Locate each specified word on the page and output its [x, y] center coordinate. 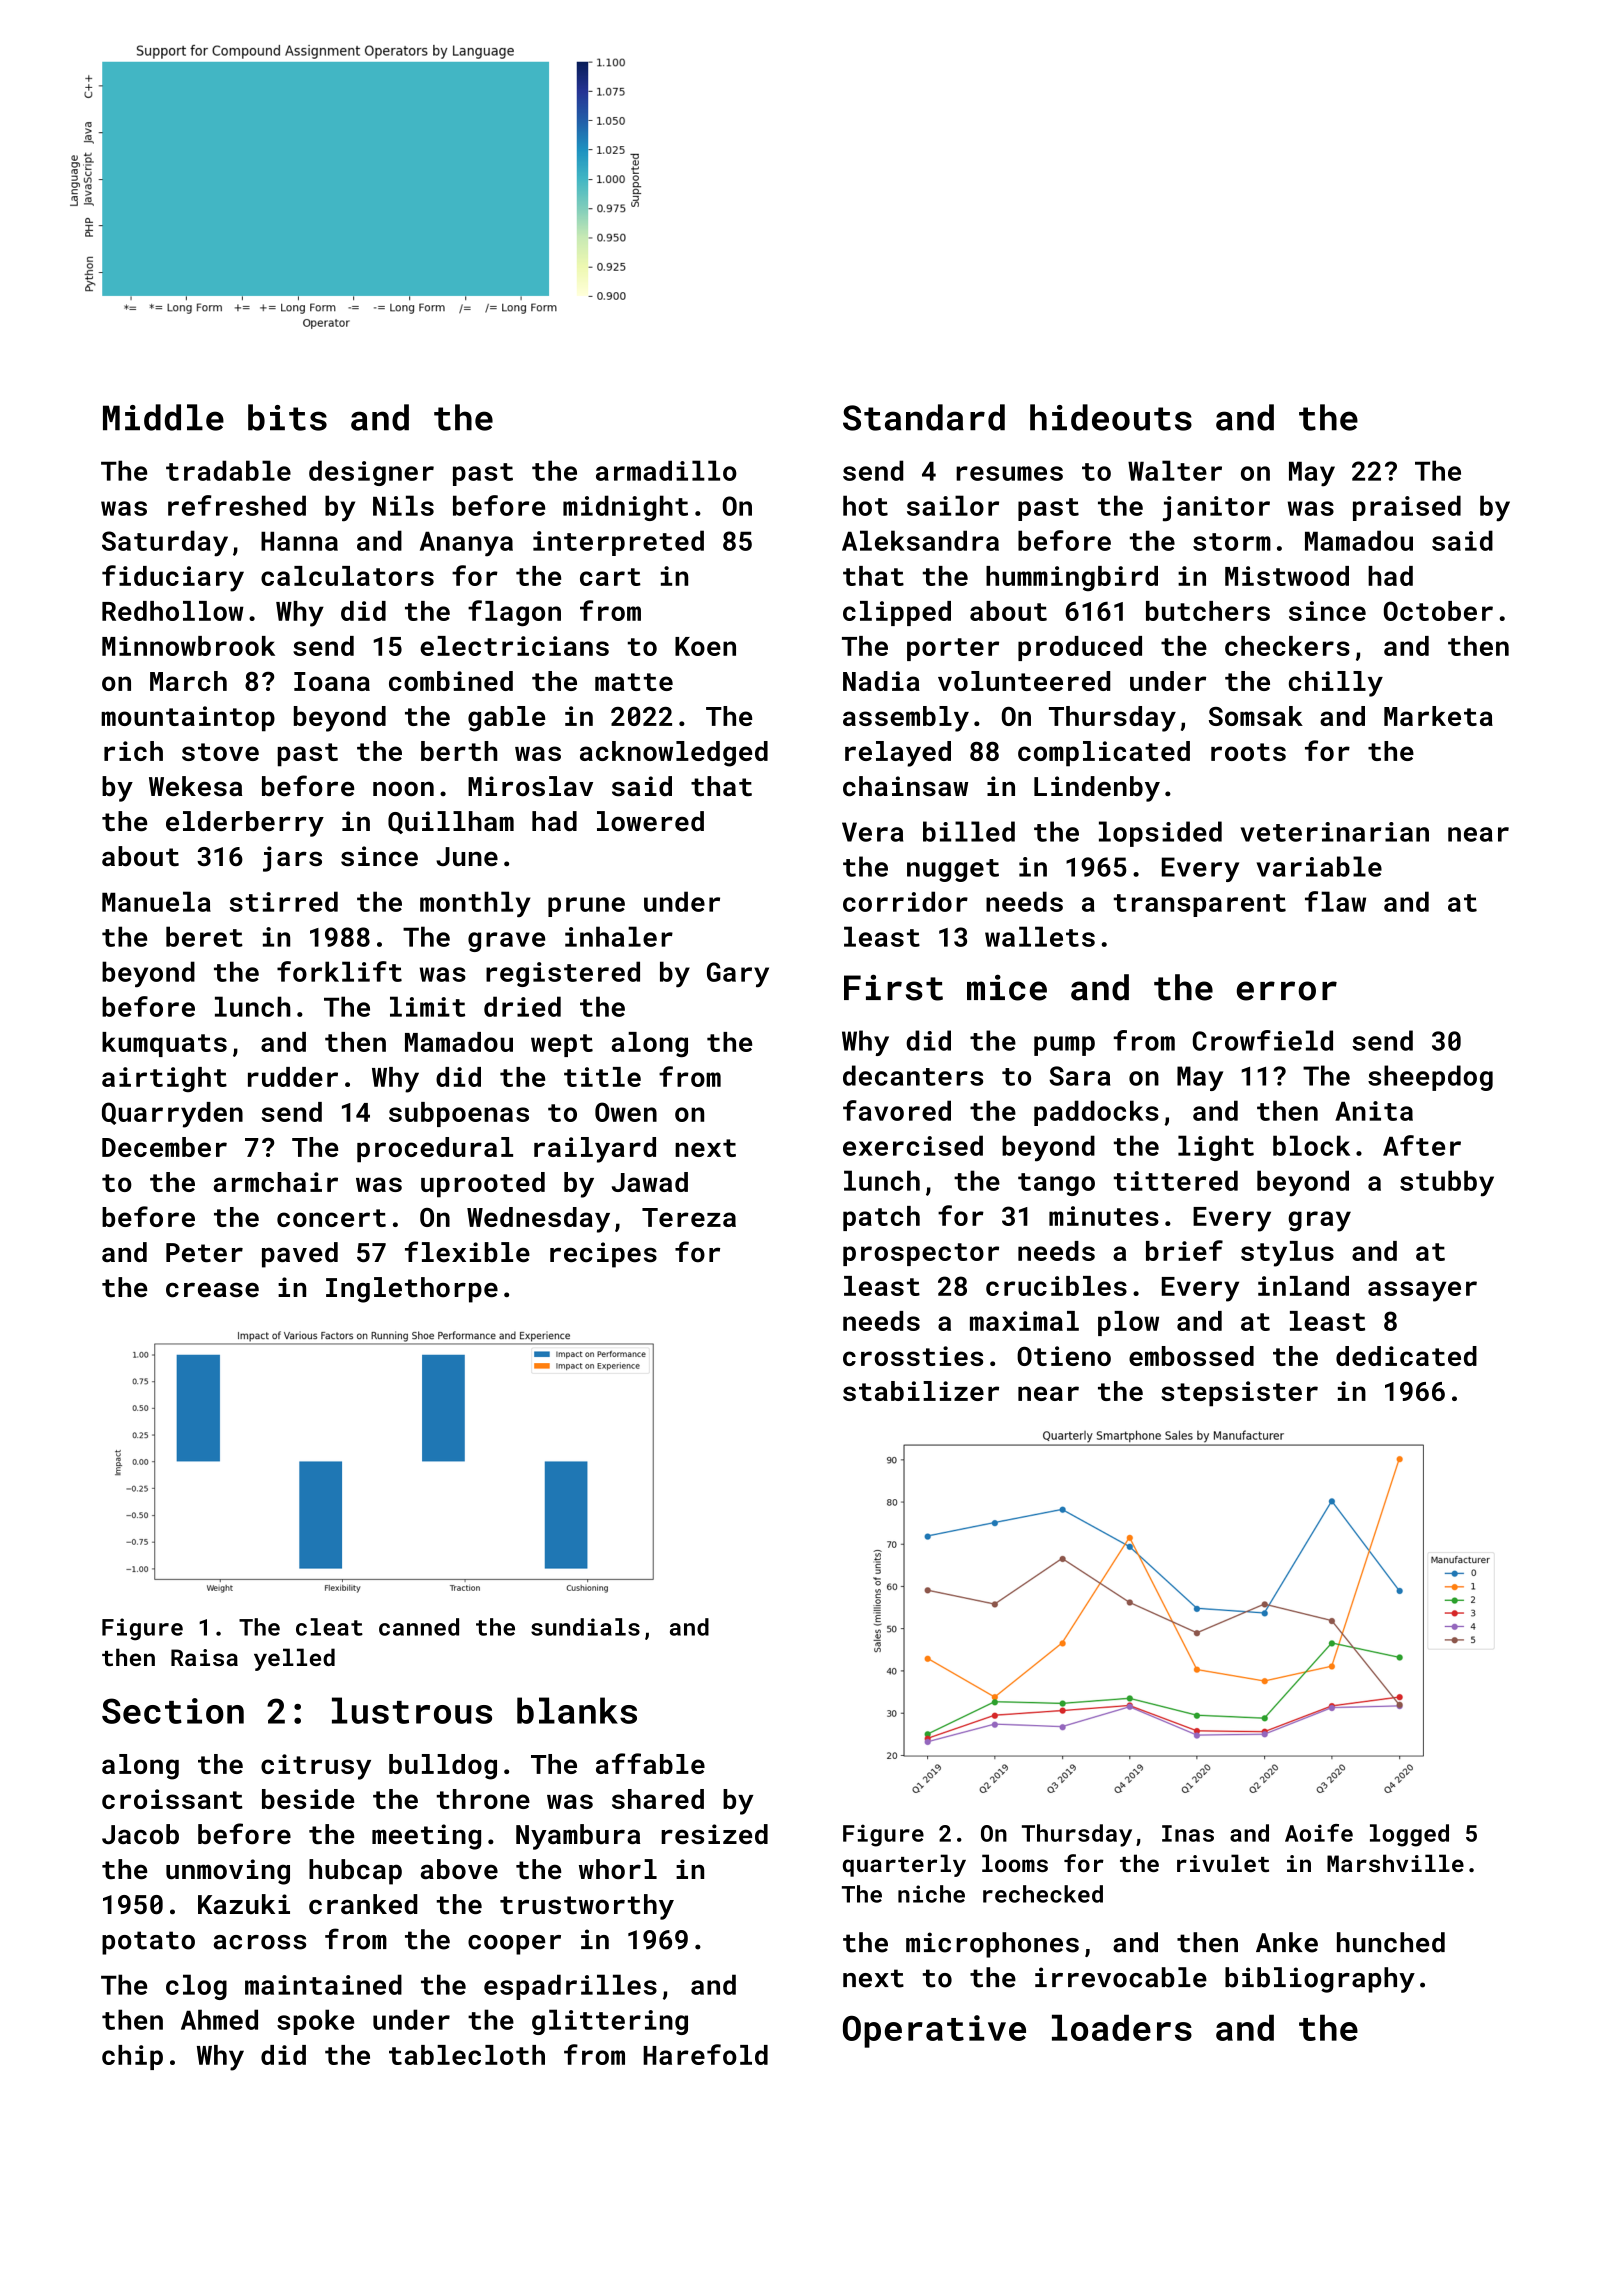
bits [287, 417]
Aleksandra [920, 540]
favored [897, 1110]
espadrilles [570, 1987]
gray [1319, 1221]
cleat [329, 1627]
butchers [1208, 611]
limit [427, 1006]
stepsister [1239, 1394]
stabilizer [921, 1391]
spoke [315, 2022]
